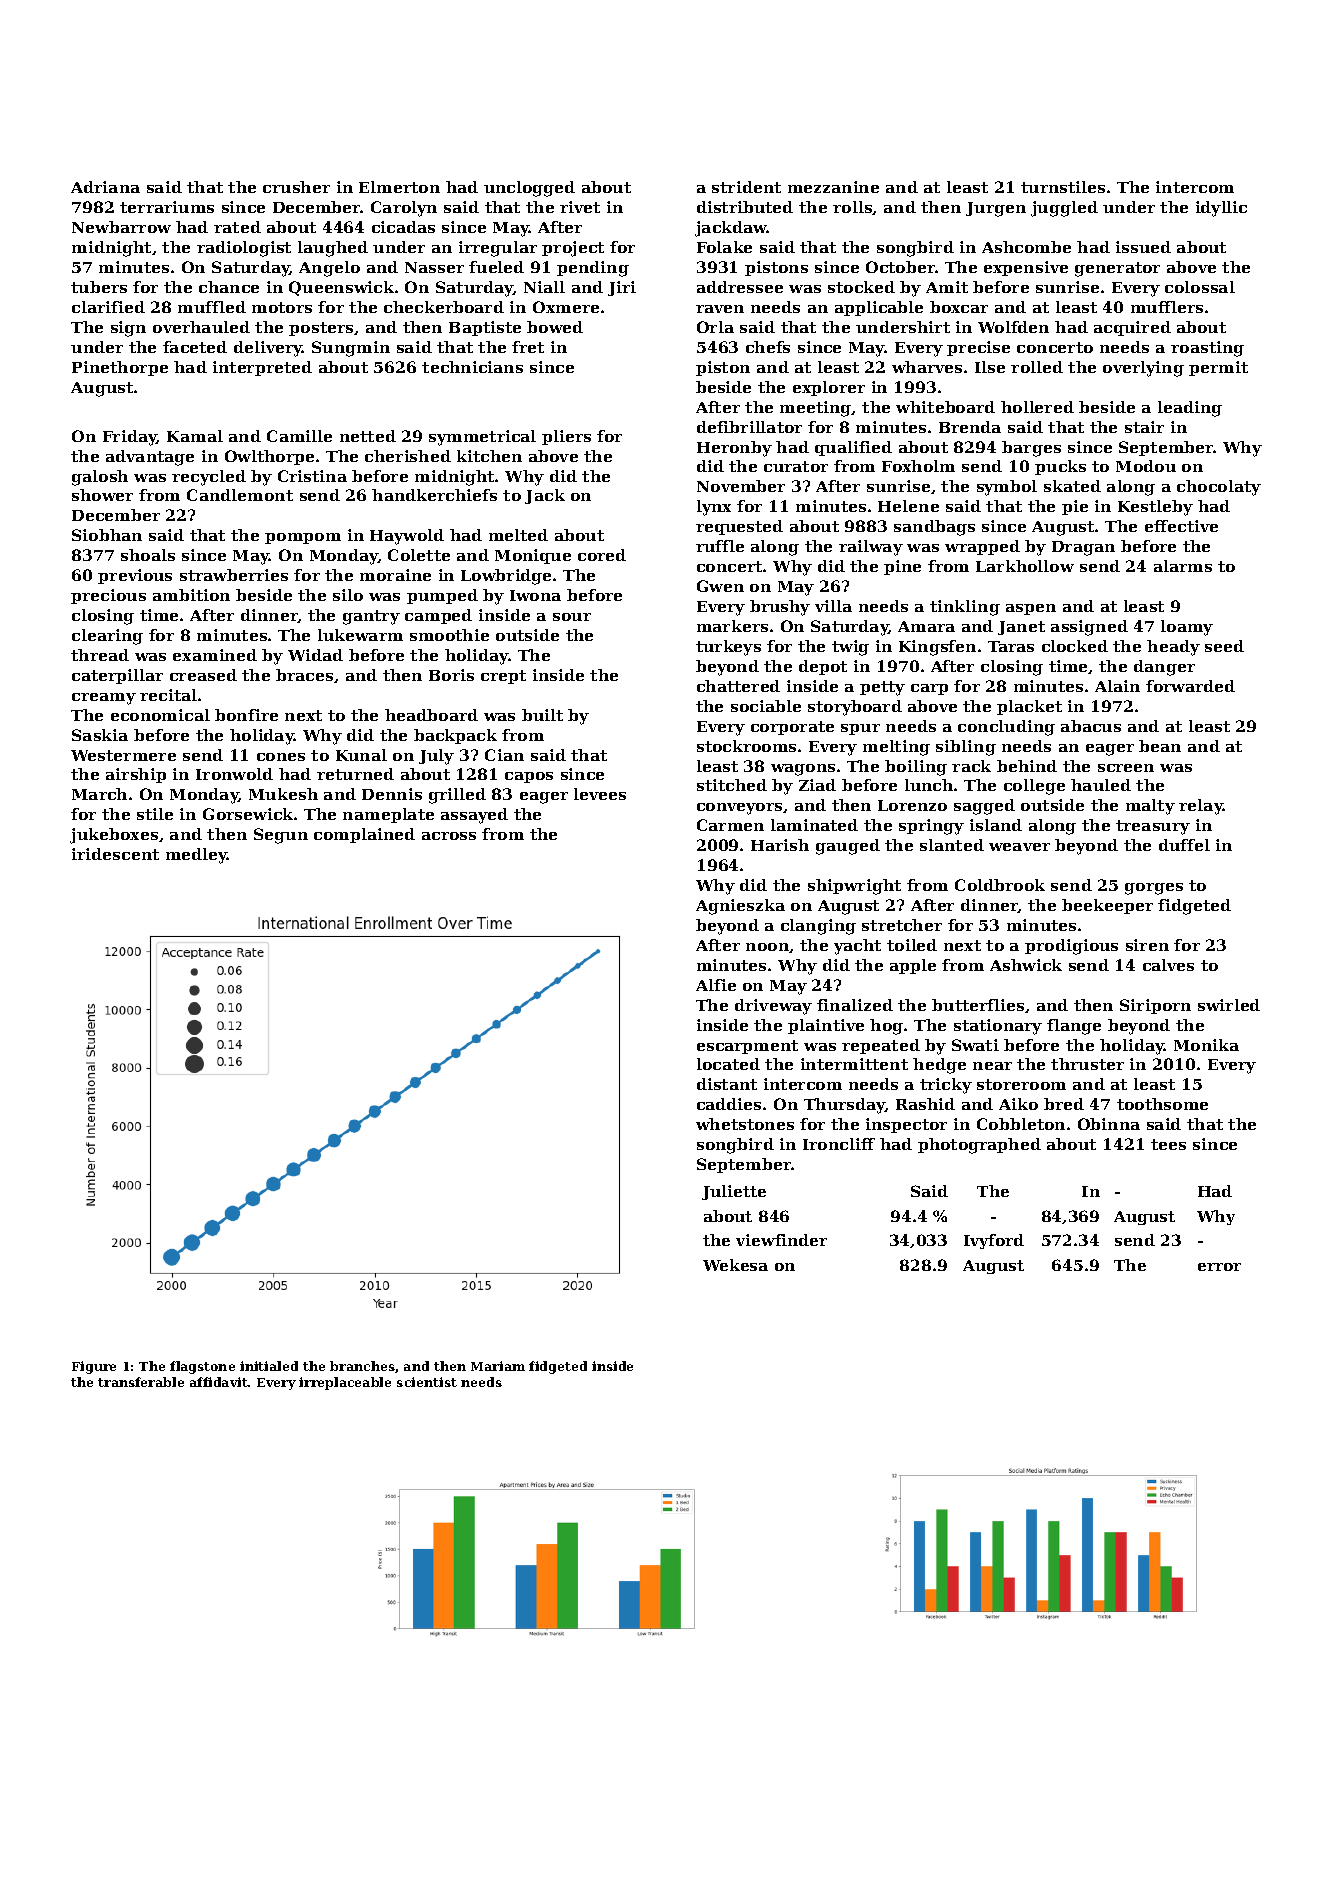 This image has width=1334, height=1887. What do you see at coordinates (115, 854) in the image?
I see `iridescent` at bounding box center [115, 854].
